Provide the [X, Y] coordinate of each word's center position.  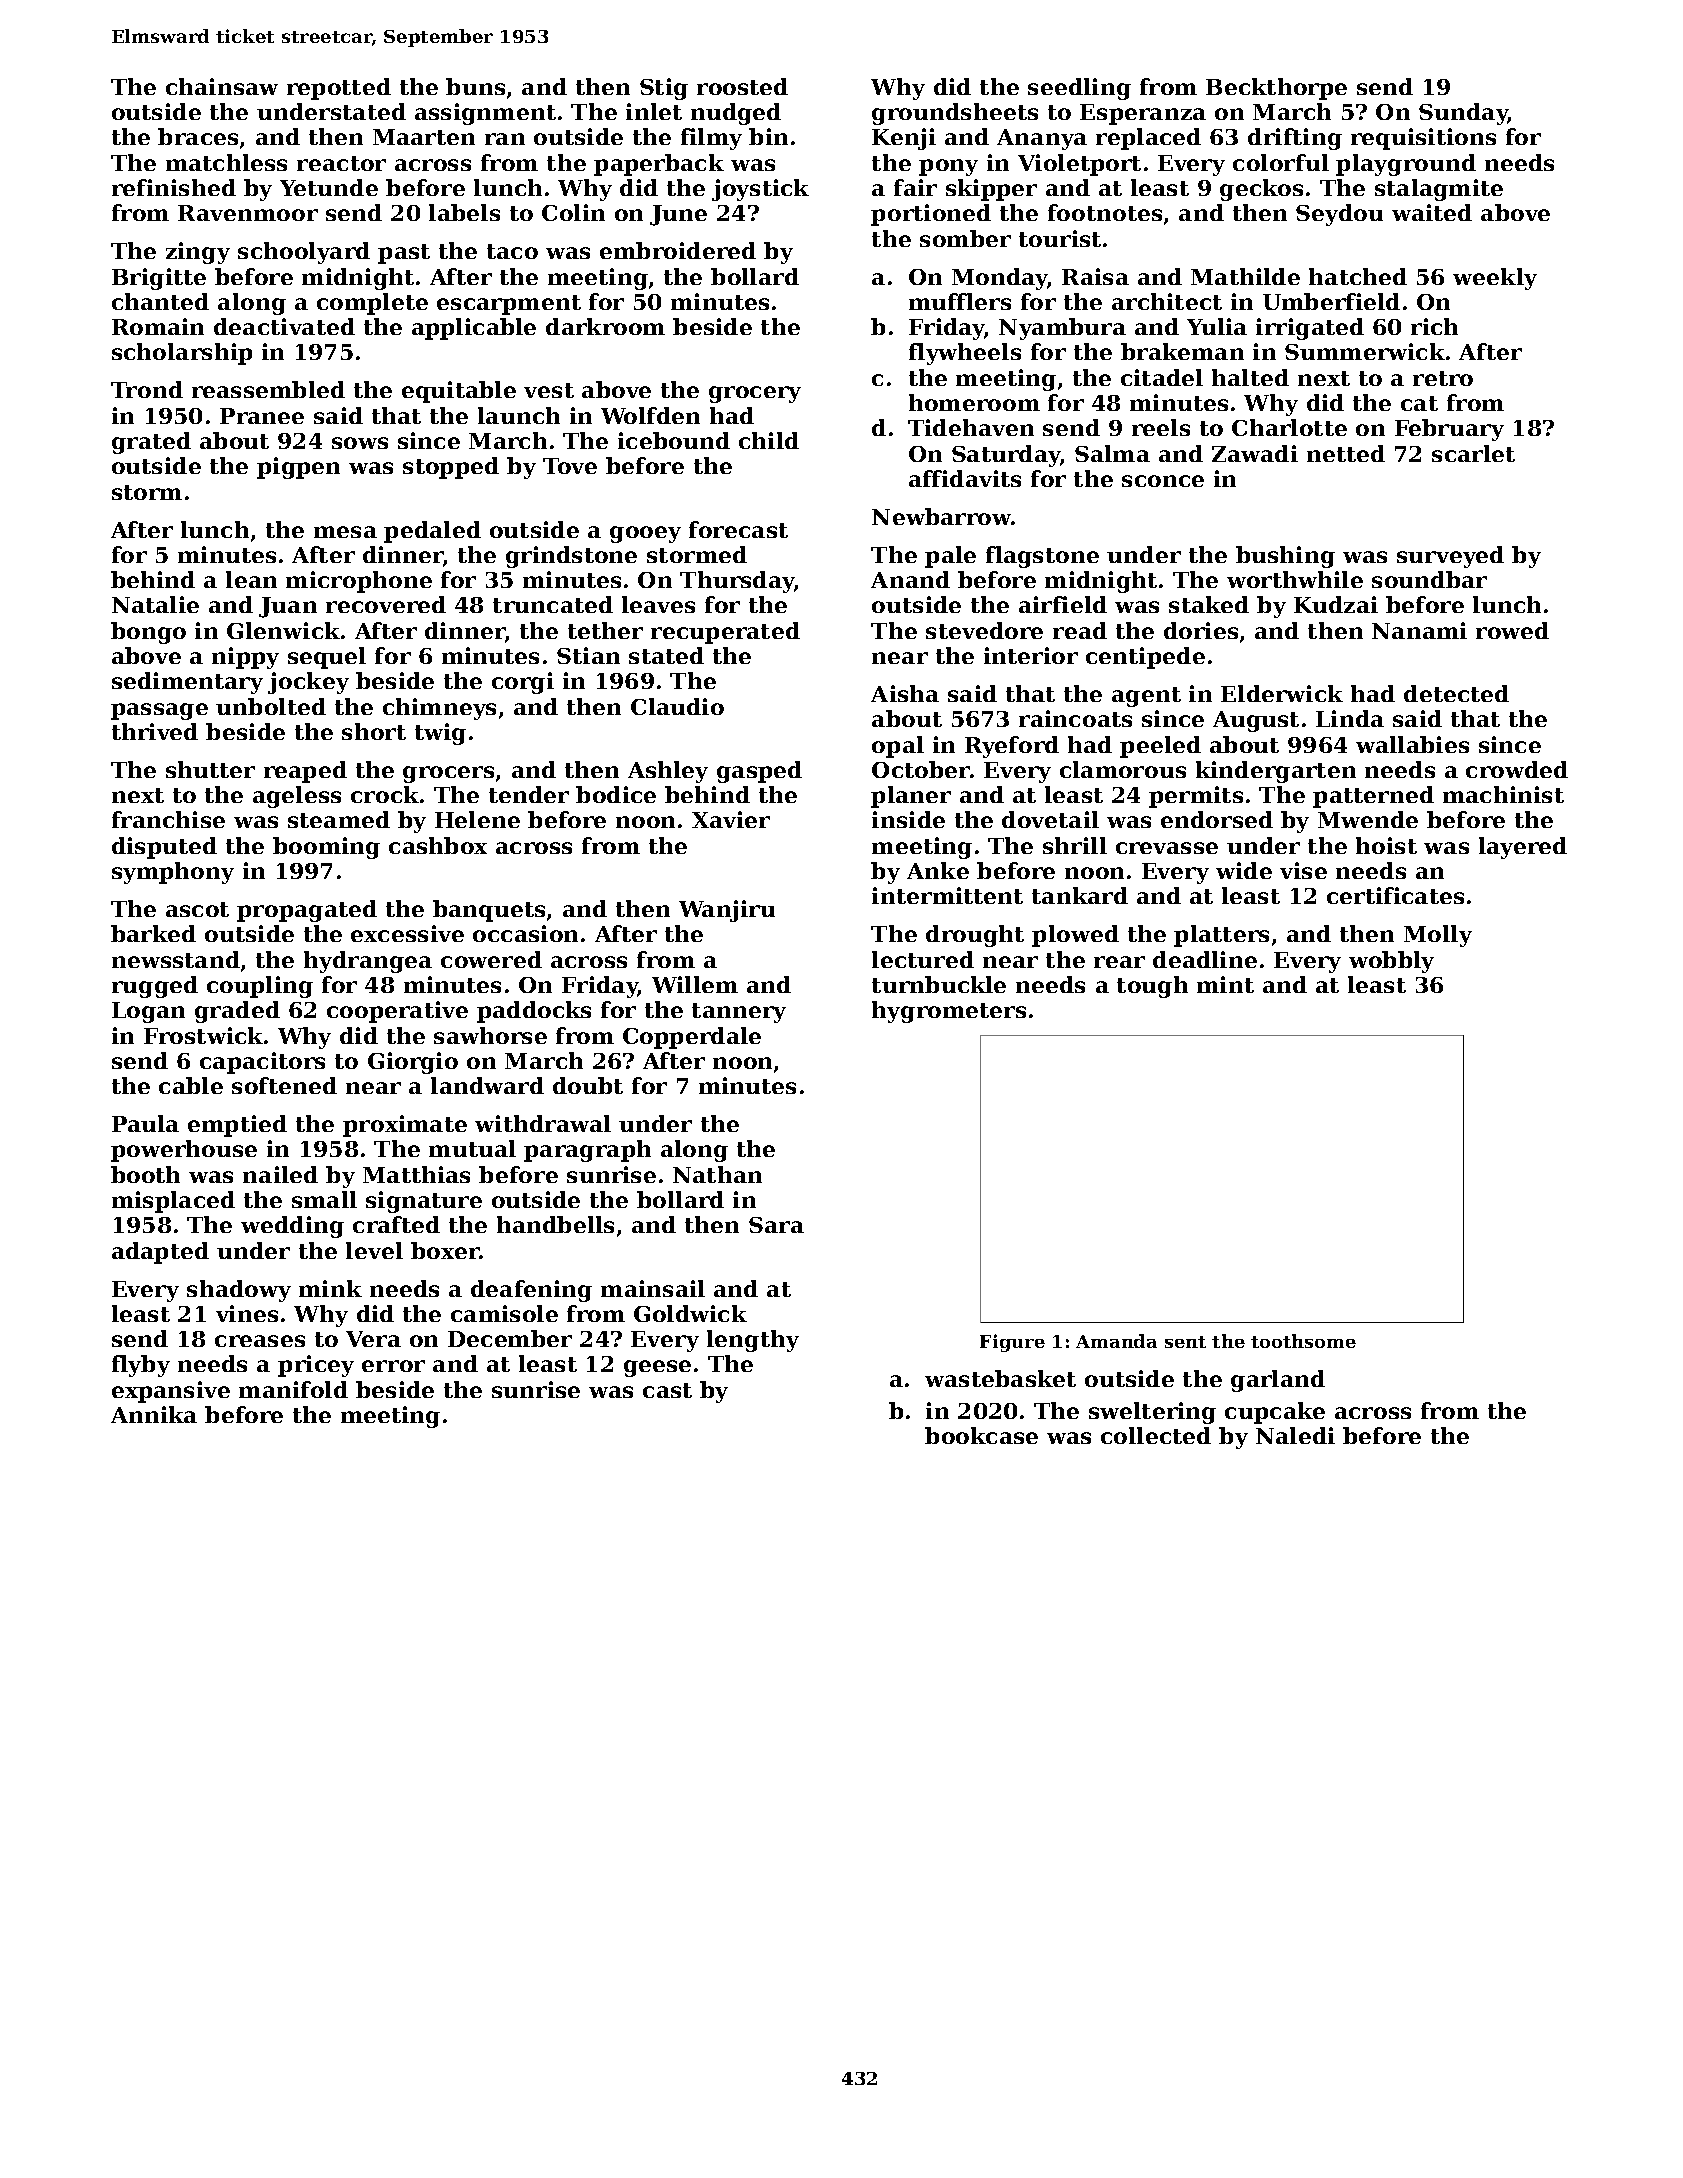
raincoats [1075, 718]
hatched [1358, 276]
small [324, 1199]
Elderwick [1282, 693]
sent [1185, 1342]
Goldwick [690, 1313]
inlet [654, 111]
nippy [245, 658]
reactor [341, 163]
